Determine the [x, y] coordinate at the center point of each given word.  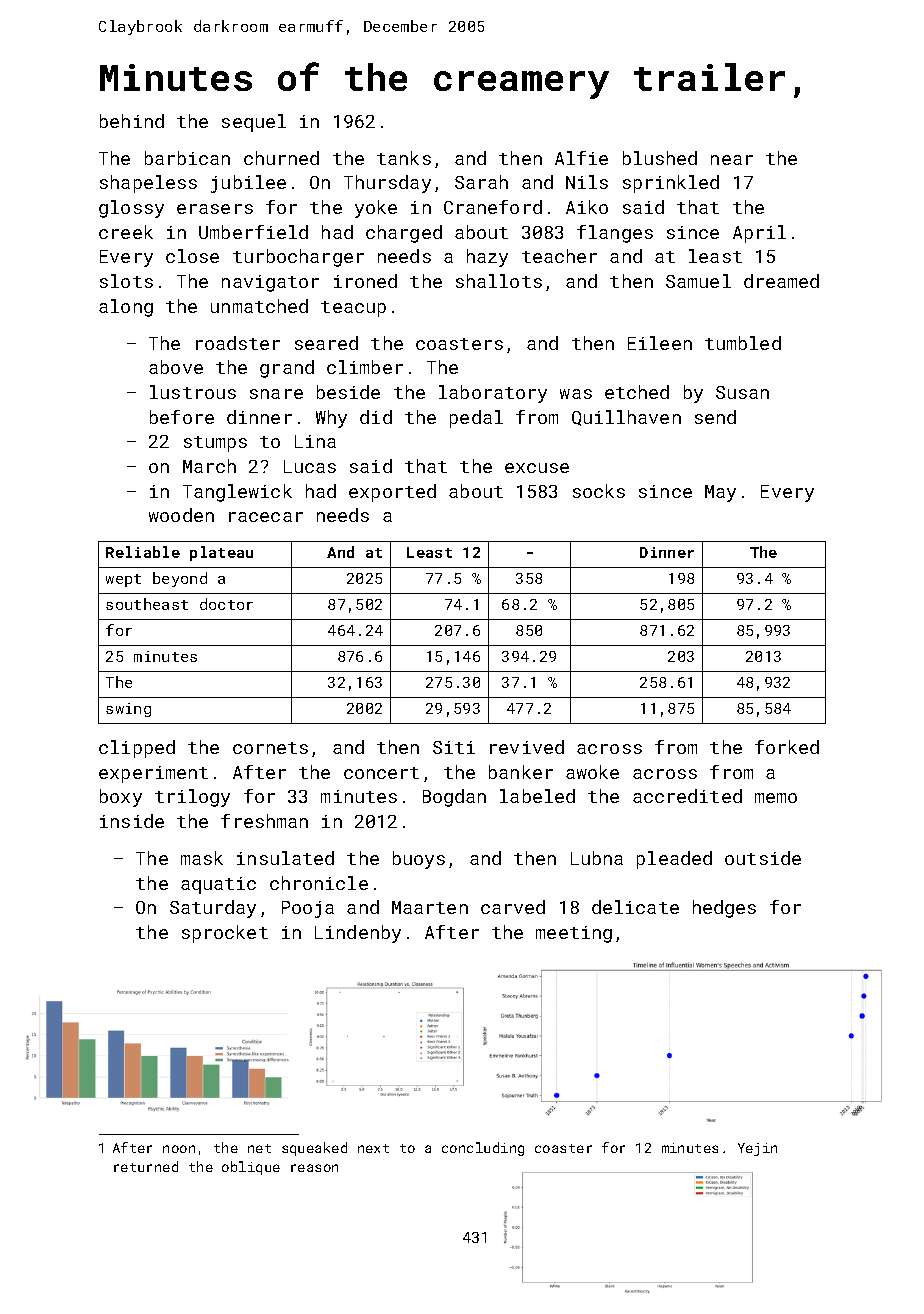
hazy [487, 258]
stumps [215, 444]
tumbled [743, 343]
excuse [537, 468]
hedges [724, 909]
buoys [419, 860]
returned [146, 1166]
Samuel [698, 281]
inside [132, 821]
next [373, 1148]
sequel [254, 123]
